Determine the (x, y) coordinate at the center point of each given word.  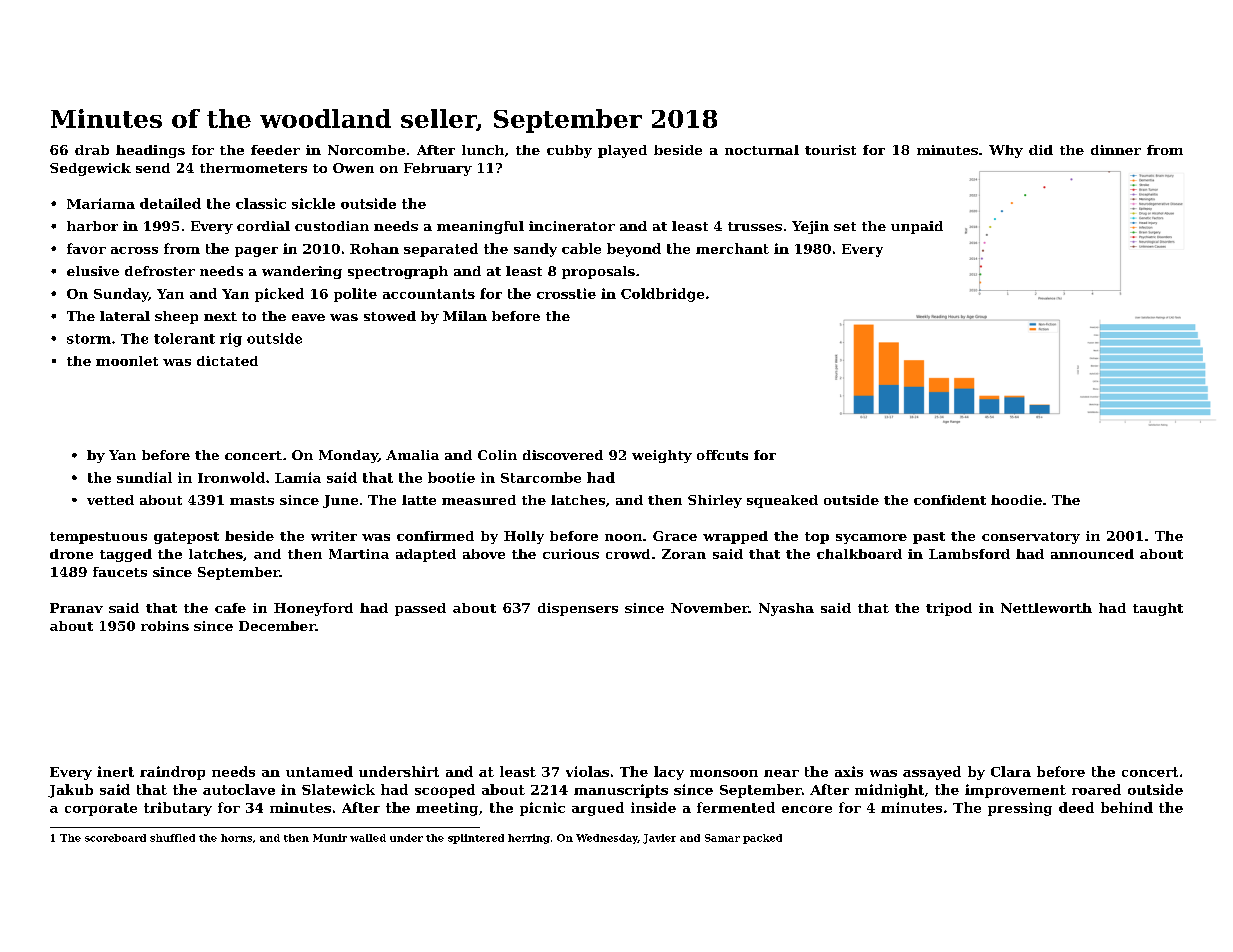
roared (1096, 789)
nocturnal (762, 150)
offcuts (722, 455)
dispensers (578, 609)
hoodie (1016, 500)
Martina (359, 554)
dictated (227, 361)
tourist (830, 150)
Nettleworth (1046, 608)
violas (587, 771)
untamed (319, 771)
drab (92, 150)
